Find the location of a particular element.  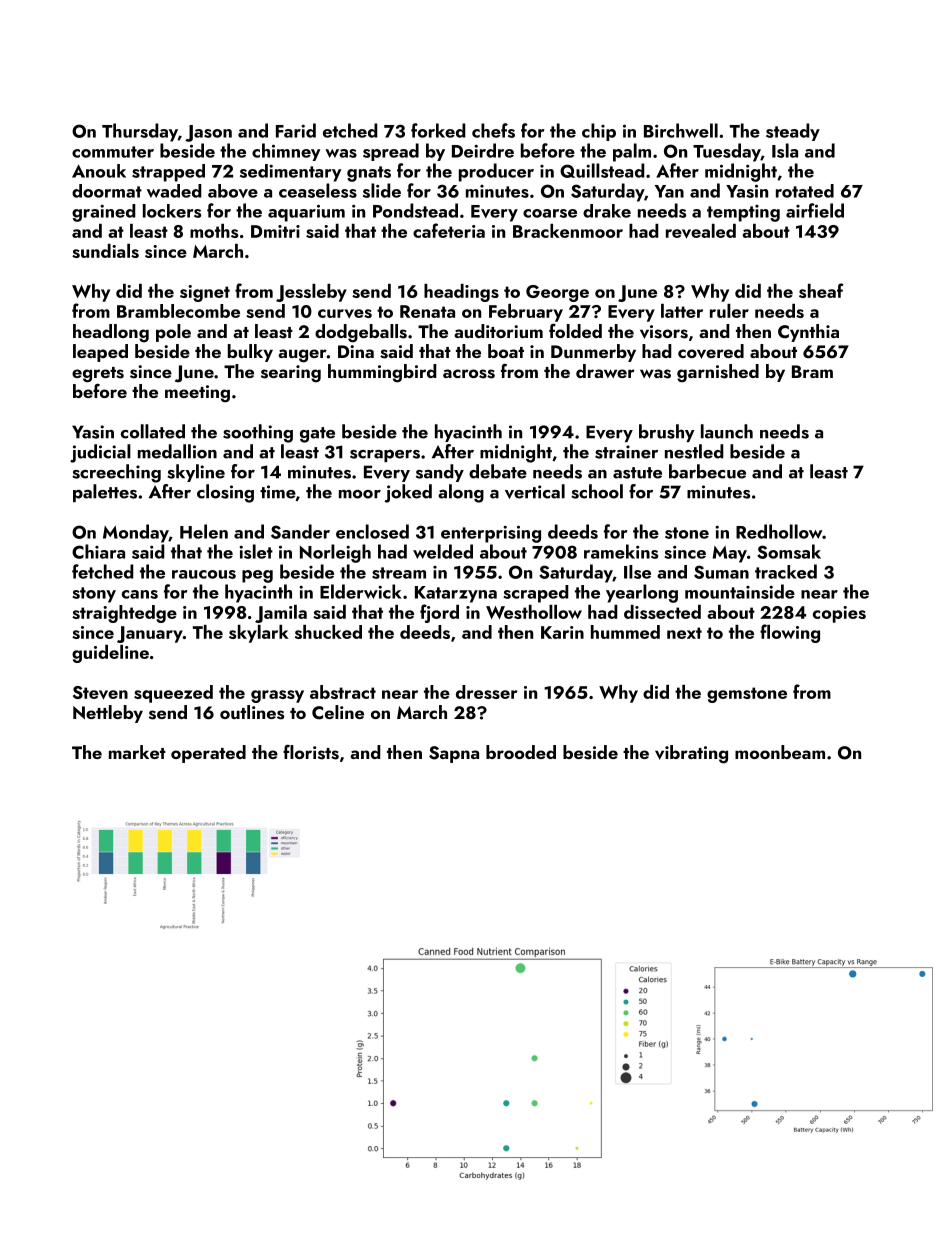

barbecue is located at coordinates (707, 471).
